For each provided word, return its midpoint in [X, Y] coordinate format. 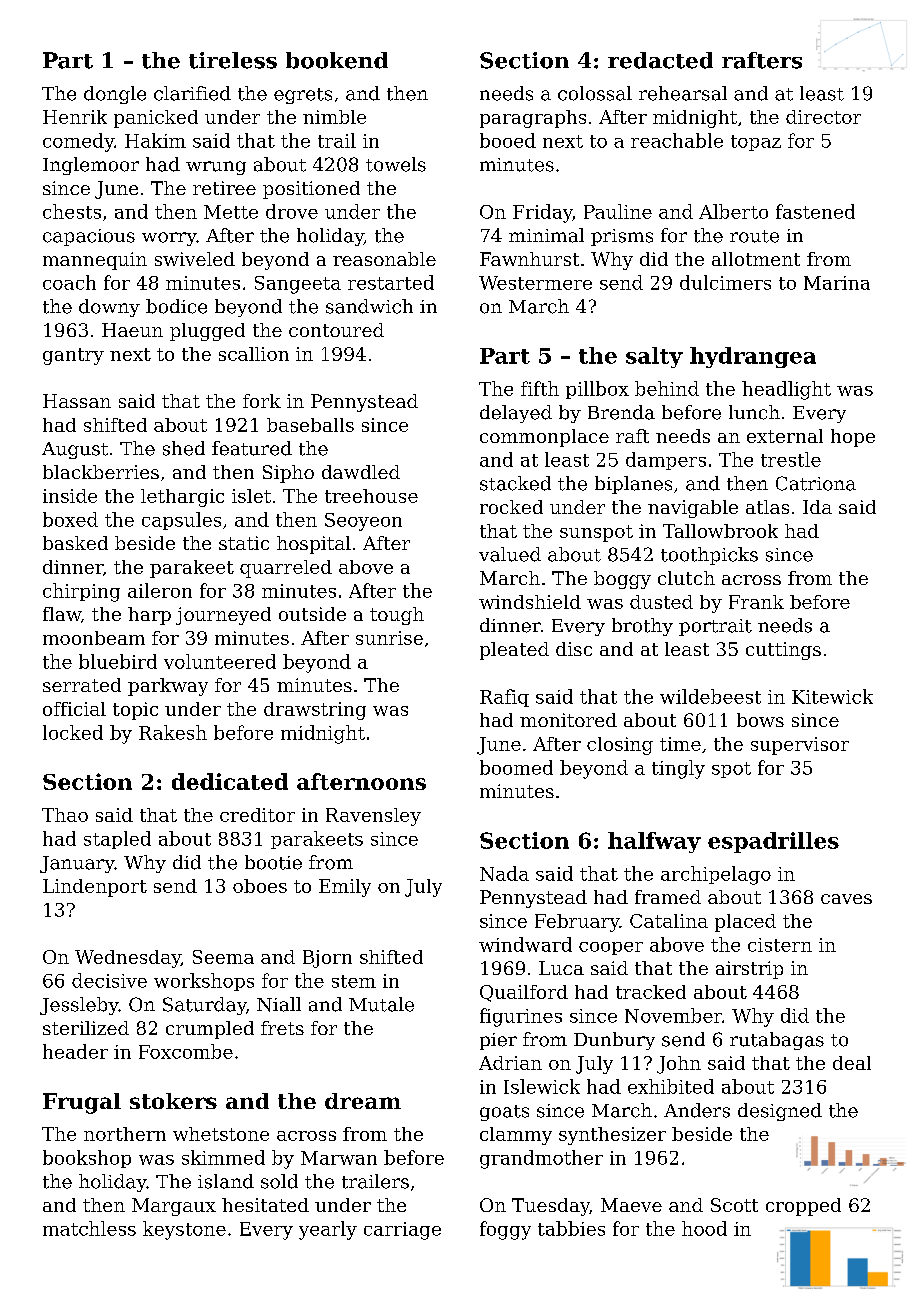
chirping [81, 592]
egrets [303, 96]
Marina [837, 283]
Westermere [535, 283]
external [785, 436]
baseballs [310, 425]
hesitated [265, 1205]
